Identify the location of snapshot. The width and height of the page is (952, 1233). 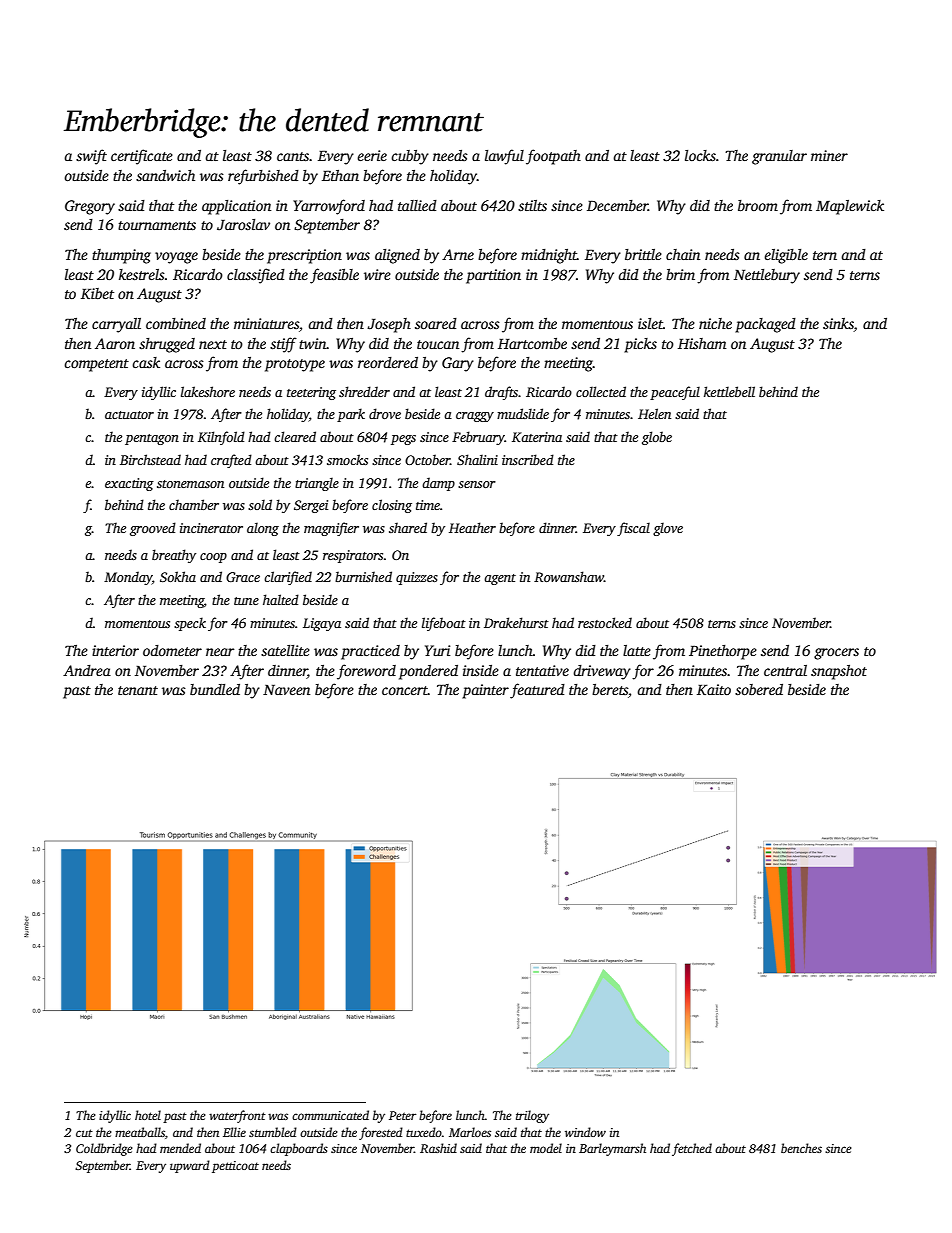
(839, 672).
